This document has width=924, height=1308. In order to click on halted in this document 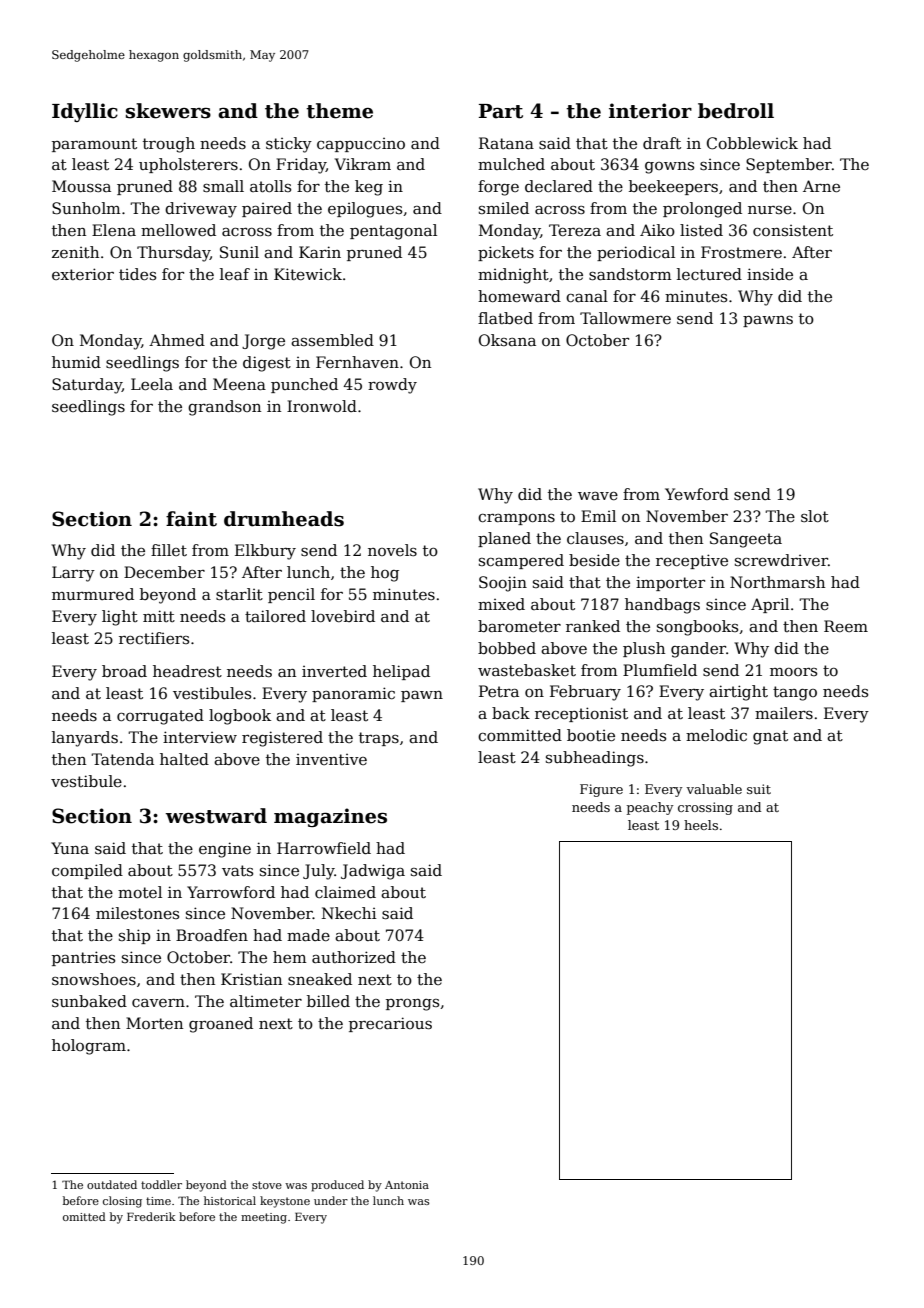, I will do `click(184, 759)`.
